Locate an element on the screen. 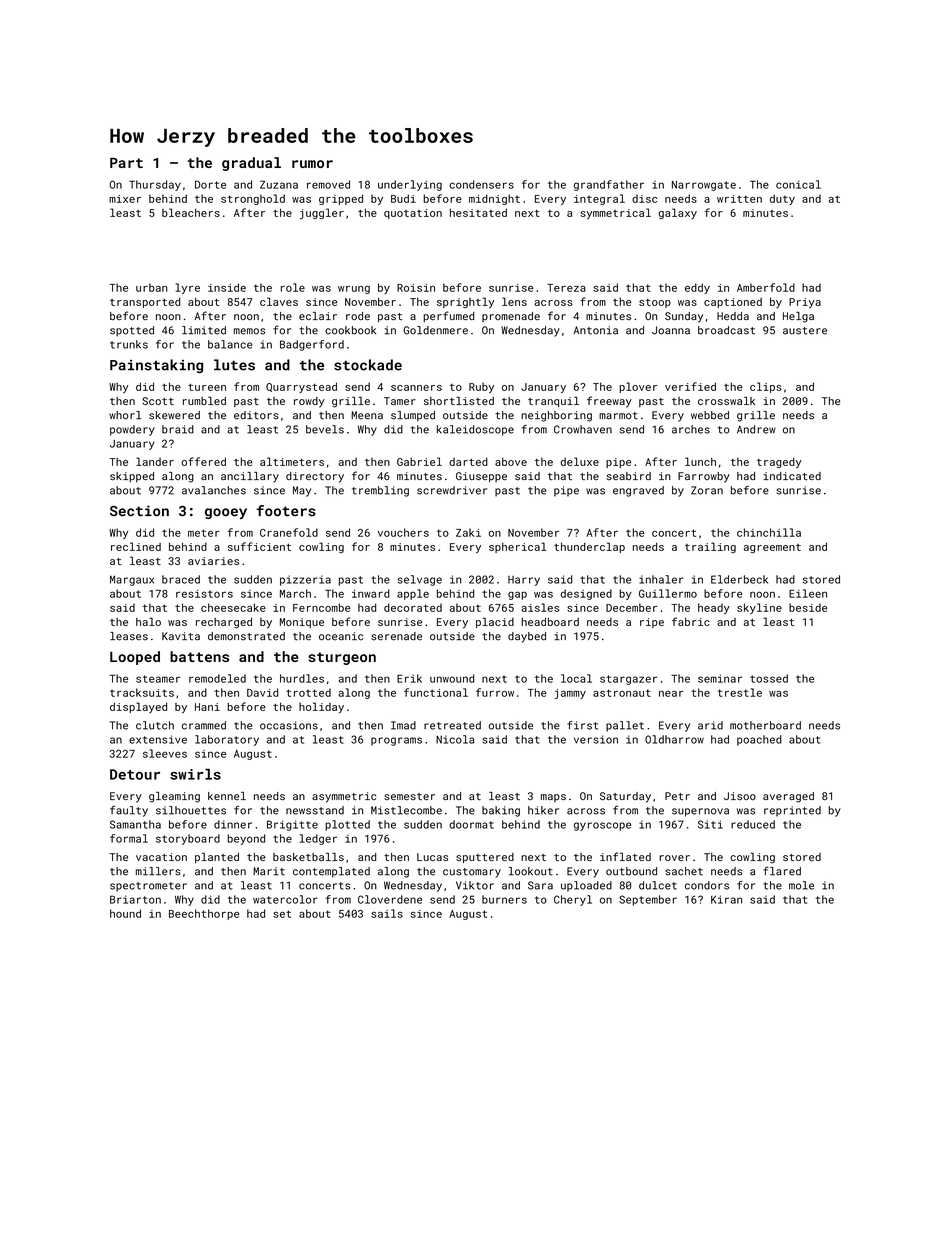 This screenshot has height=1233, width=952. Cheryl is located at coordinates (573, 900).
